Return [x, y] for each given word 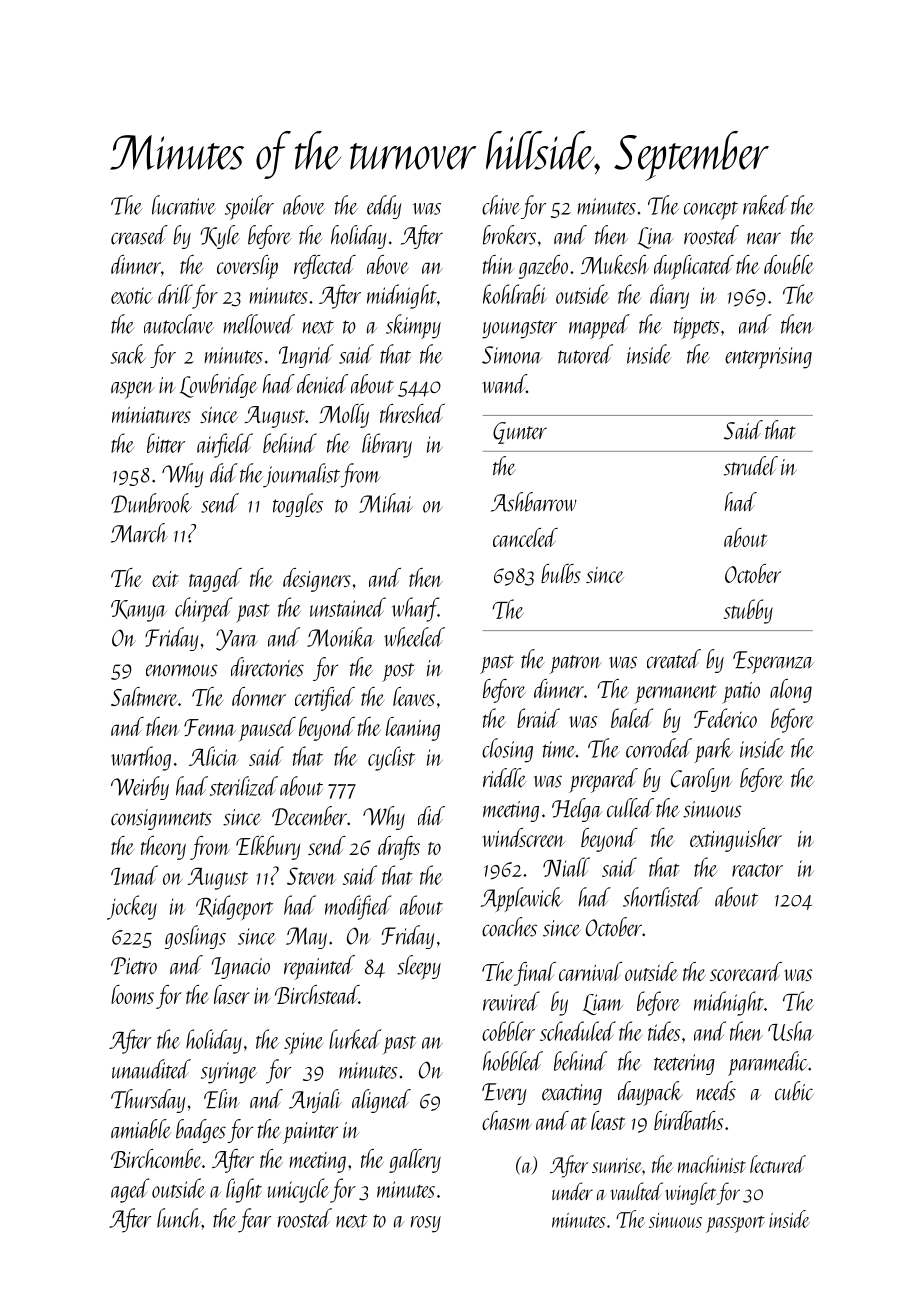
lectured [778, 1164]
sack [128, 354]
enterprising [768, 358]
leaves [414, 696]
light [244, 1190]
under [572, 1191]
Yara [237, 640]
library [387, 445]
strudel [751, 466]
